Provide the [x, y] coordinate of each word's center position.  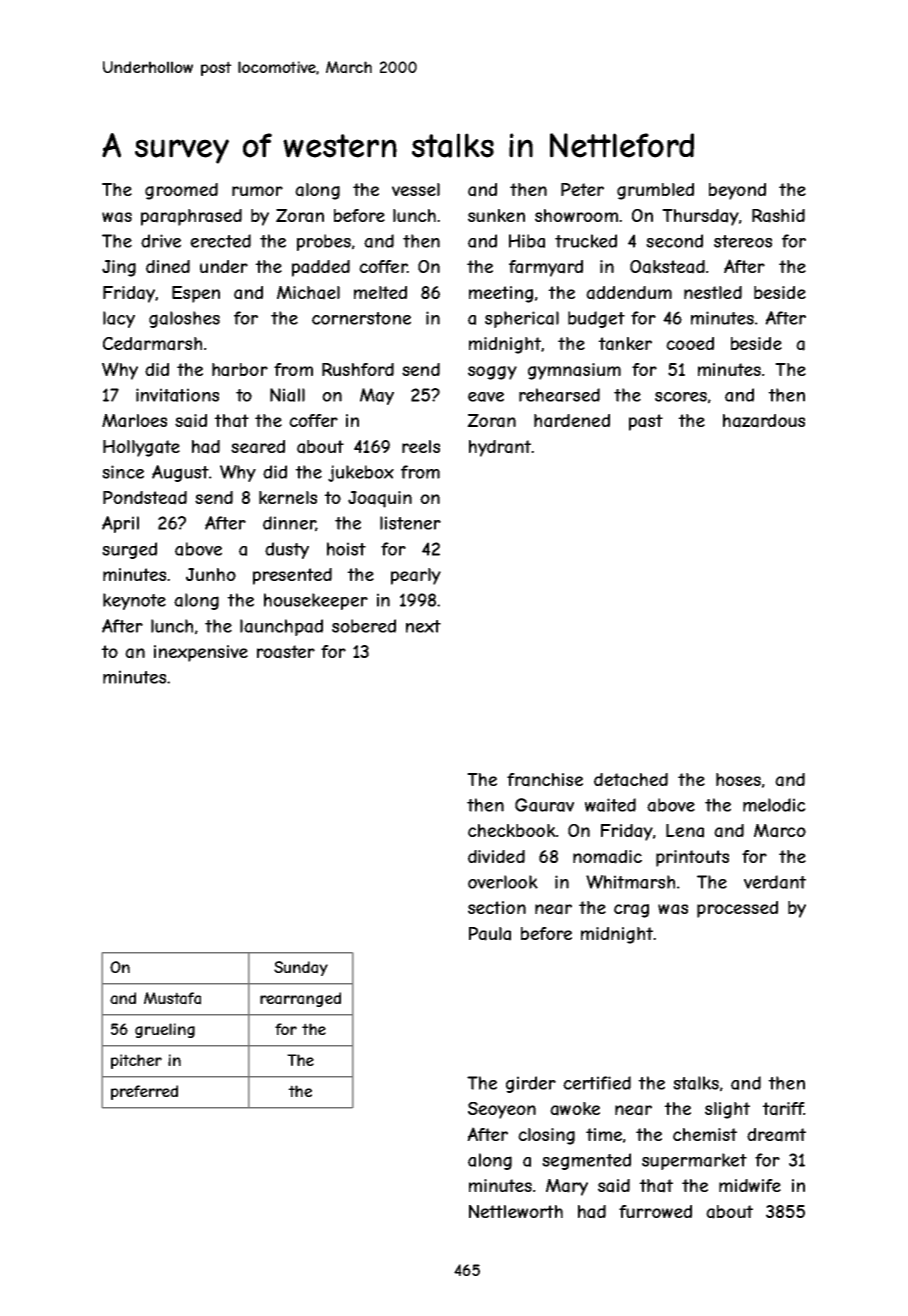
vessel [416, 189]
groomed [181, 191]
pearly [416, 576]
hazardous [764, 421]
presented [292, 576]
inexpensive [201, 653]
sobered [364, 626]
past [646, 422]
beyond [737, 191]
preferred [144, 1092]
